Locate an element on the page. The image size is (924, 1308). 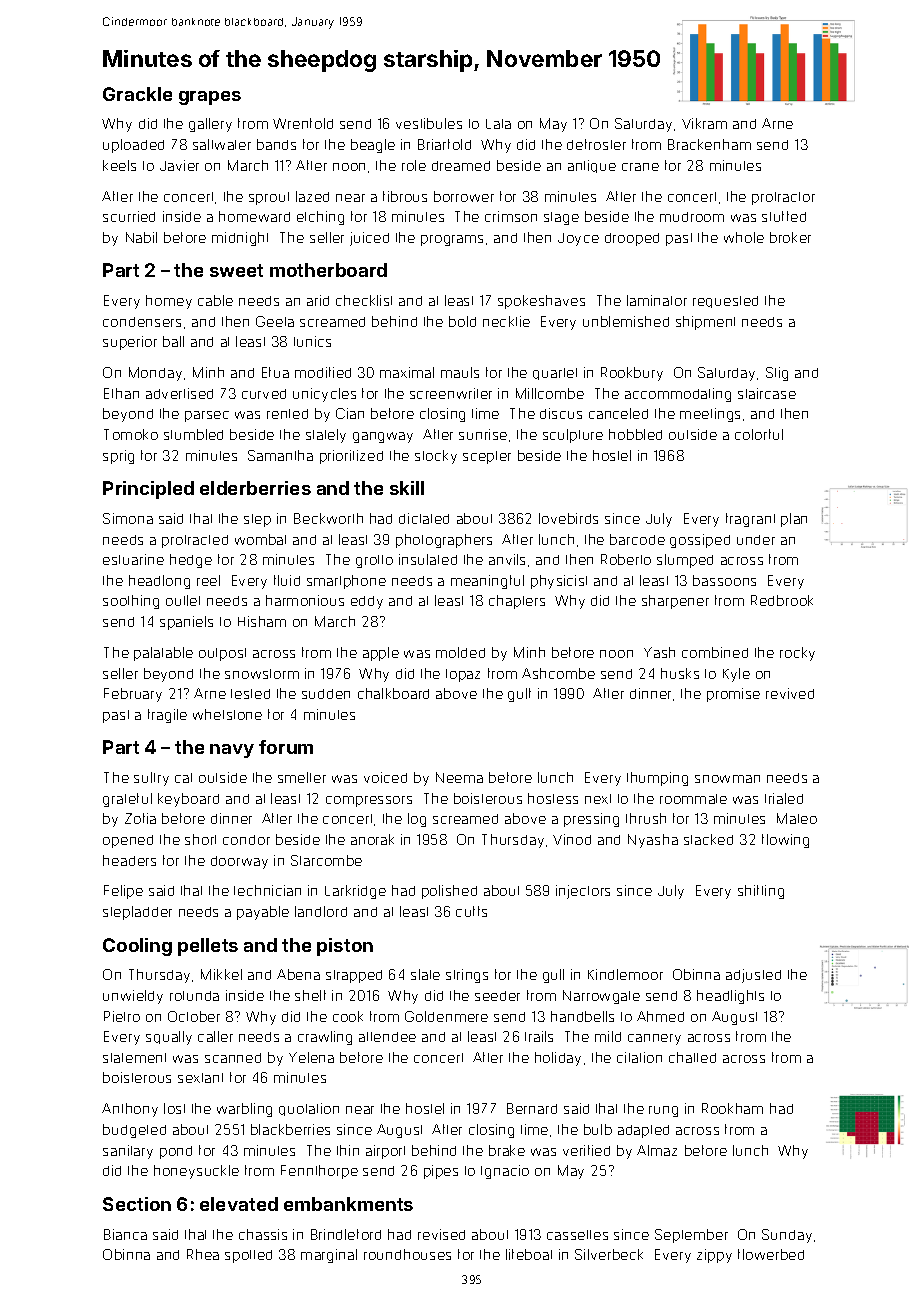
protractor is located at coordinates (783, 198).
